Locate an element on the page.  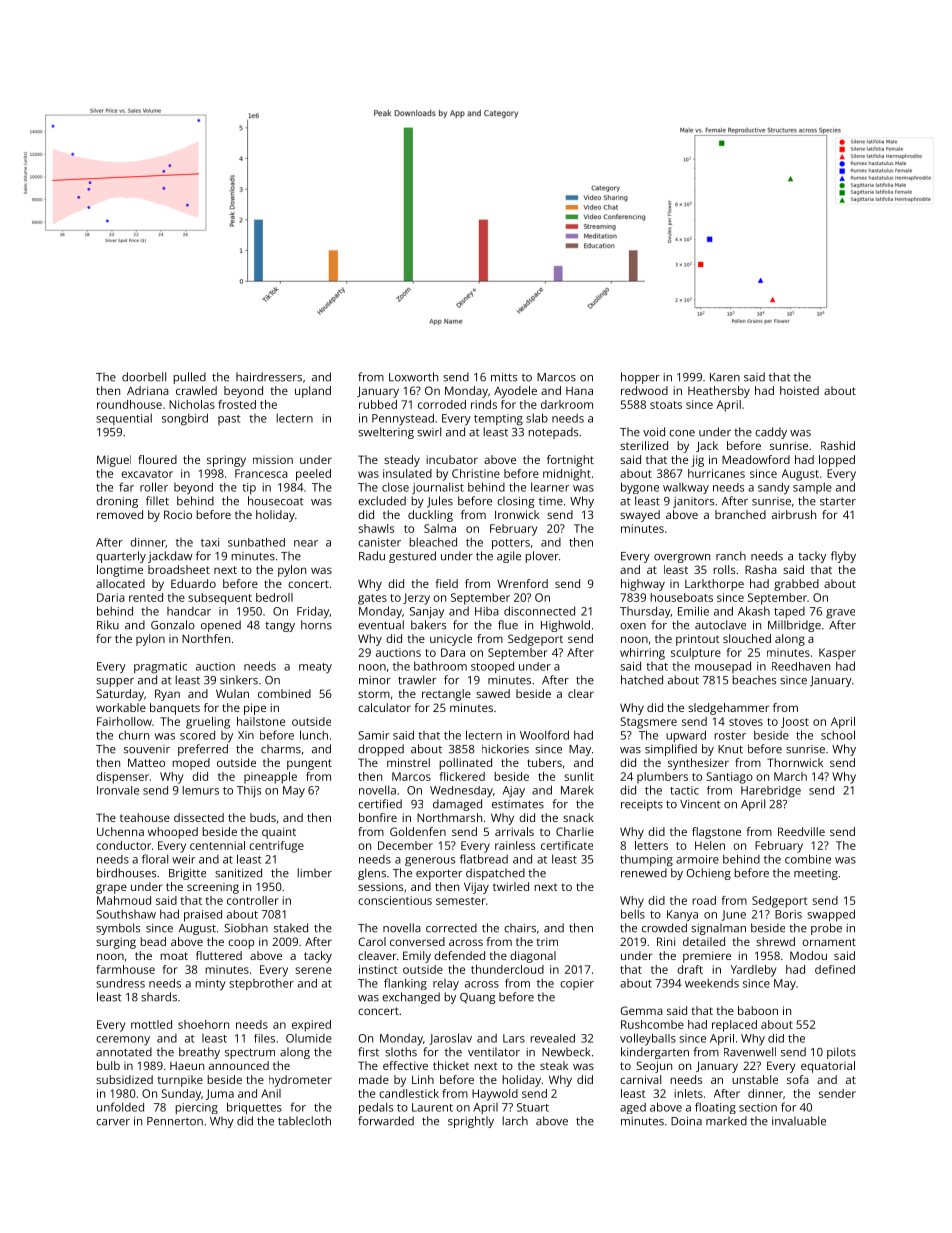
allocated is located at coordinates (120, 583).
